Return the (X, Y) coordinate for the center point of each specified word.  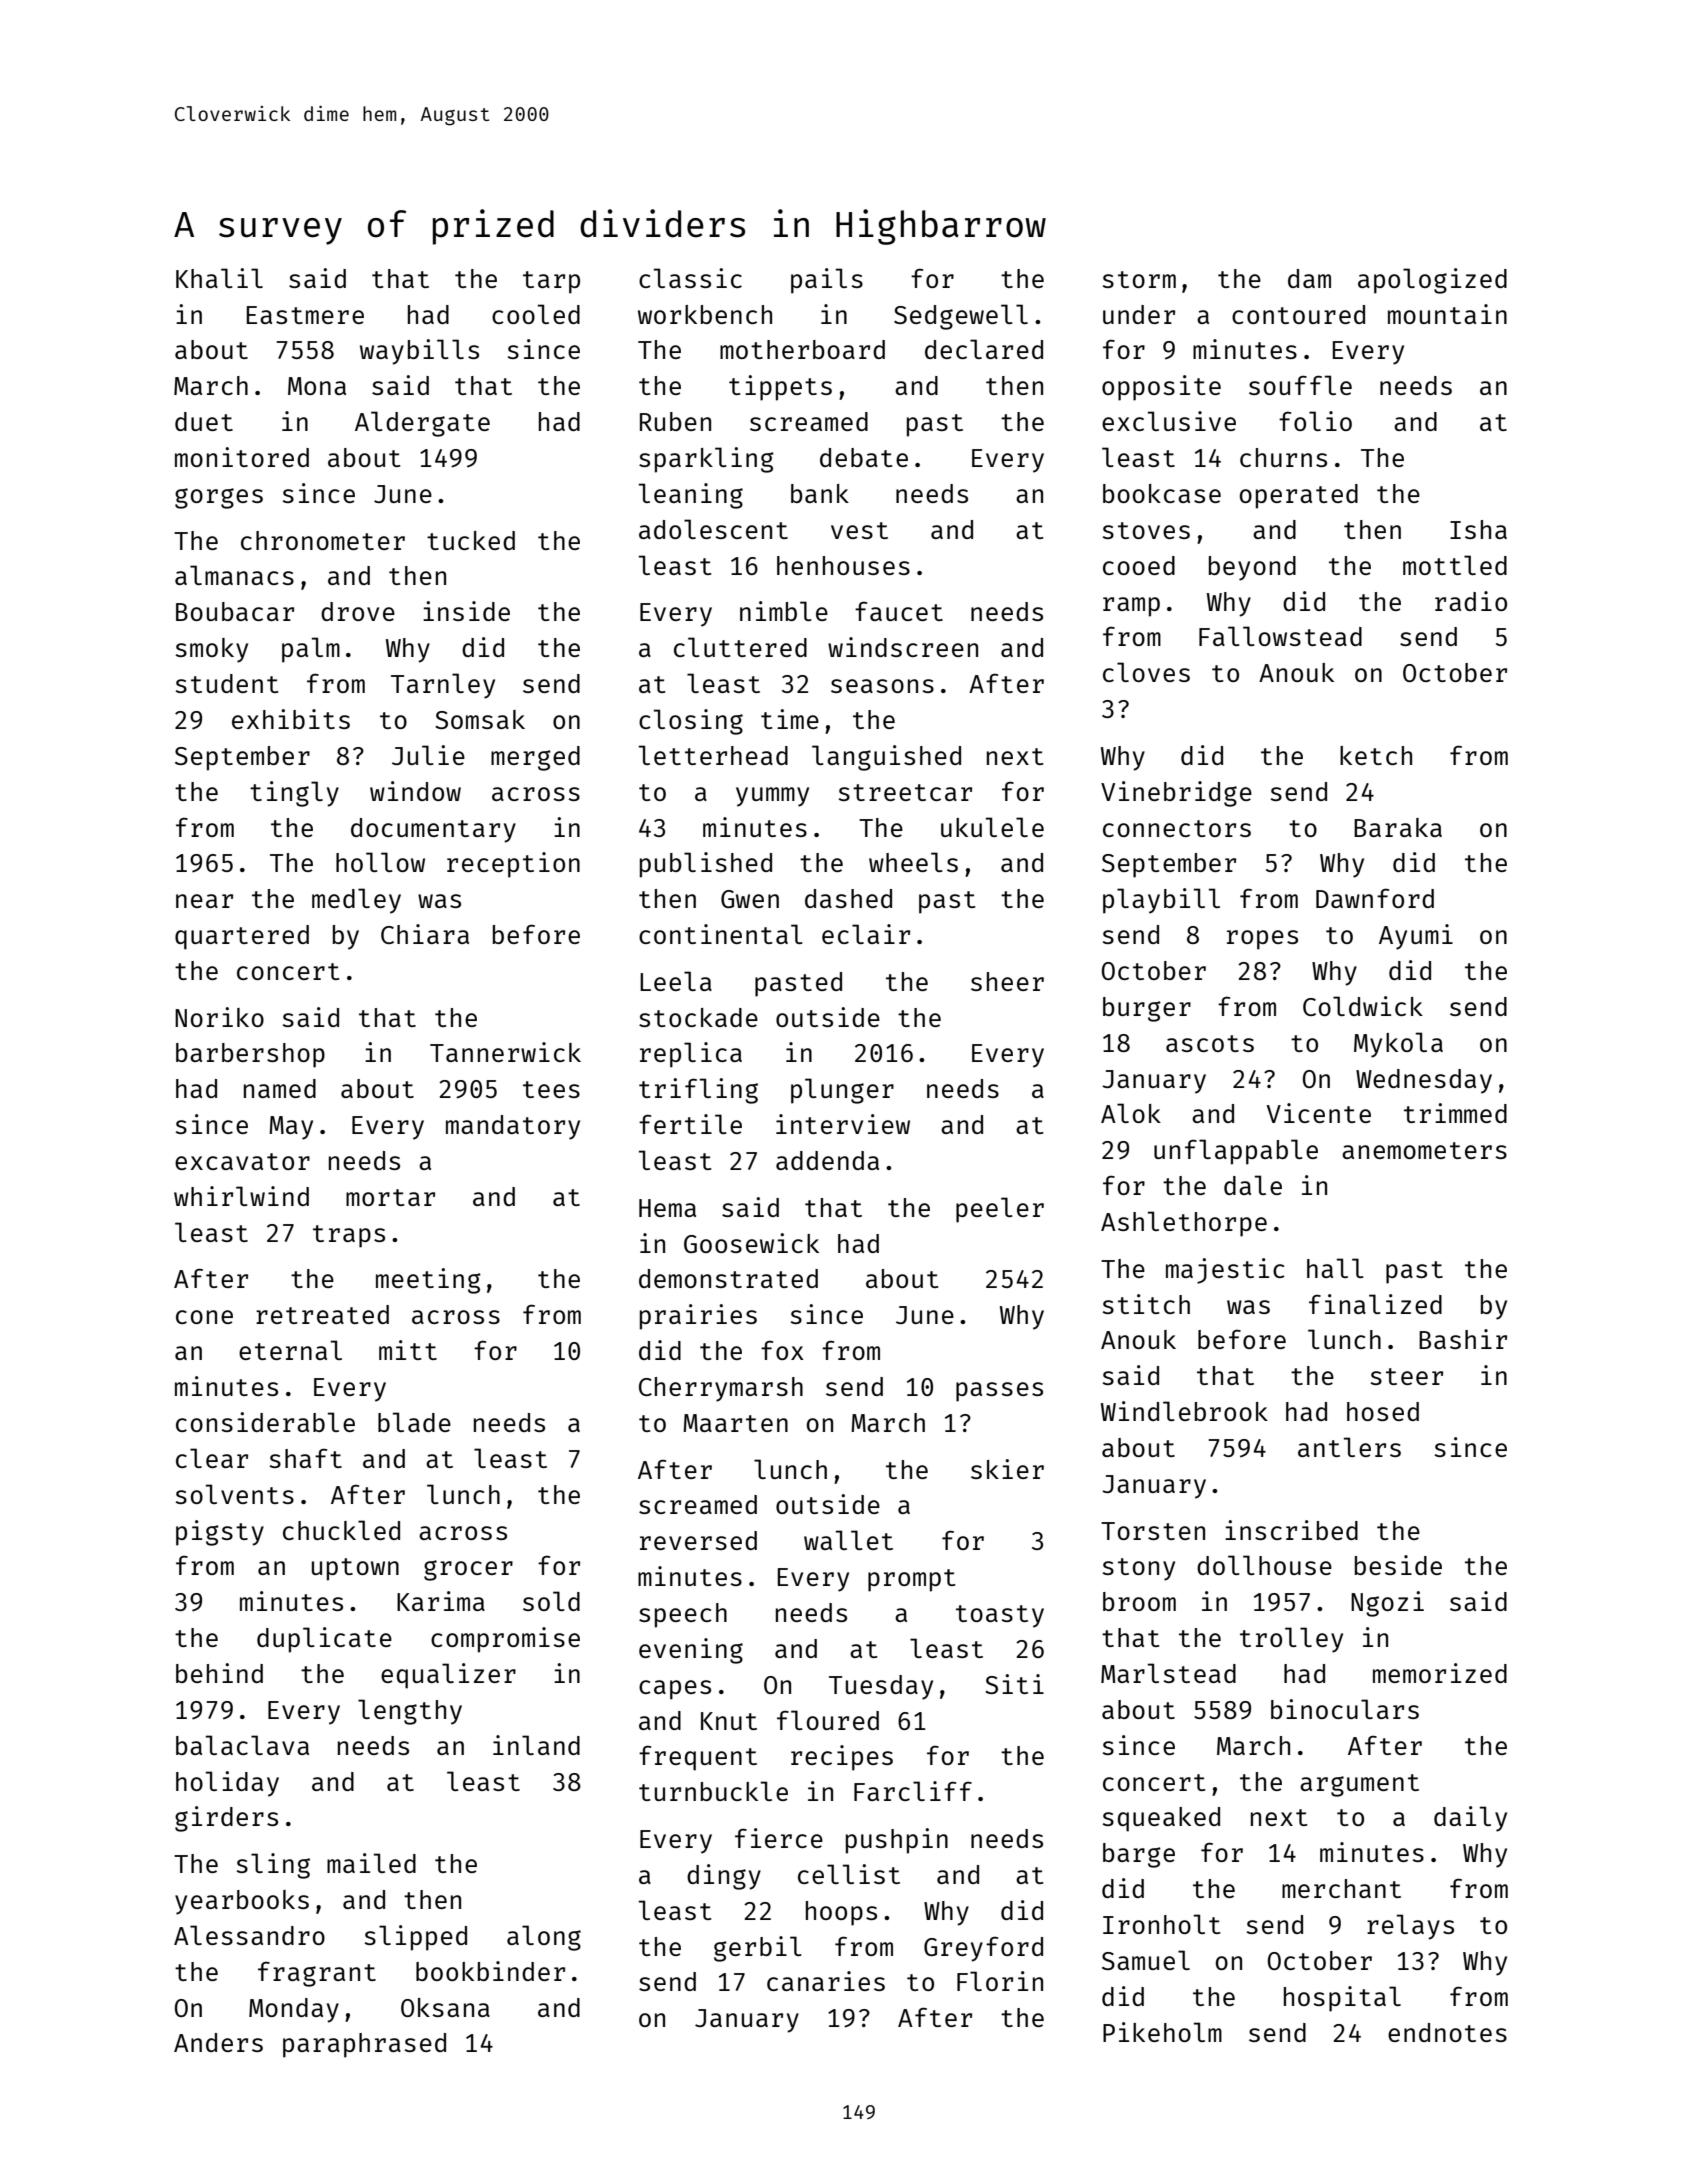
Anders (218, 2042)
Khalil (219, 278)
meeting (428, 1281)
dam (1309, 278)
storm (1139, 279)
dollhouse (1264, 1565)
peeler (1000, 1210)
